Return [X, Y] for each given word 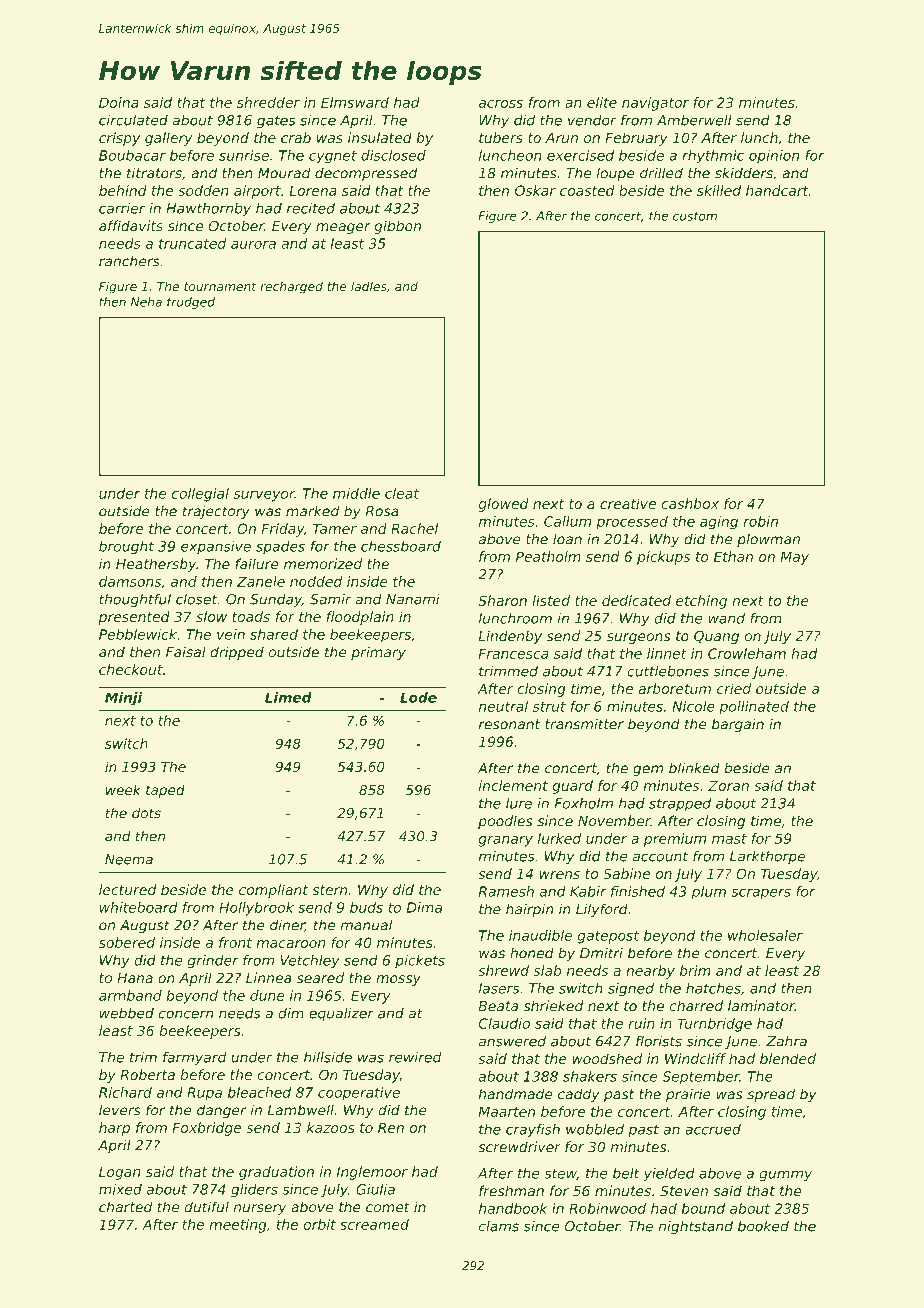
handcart [777, 190]
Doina [118, 102]
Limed [288, 697]
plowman [768, 540]
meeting [238, 1226]
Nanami [413, 599]
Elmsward [355, 102]
